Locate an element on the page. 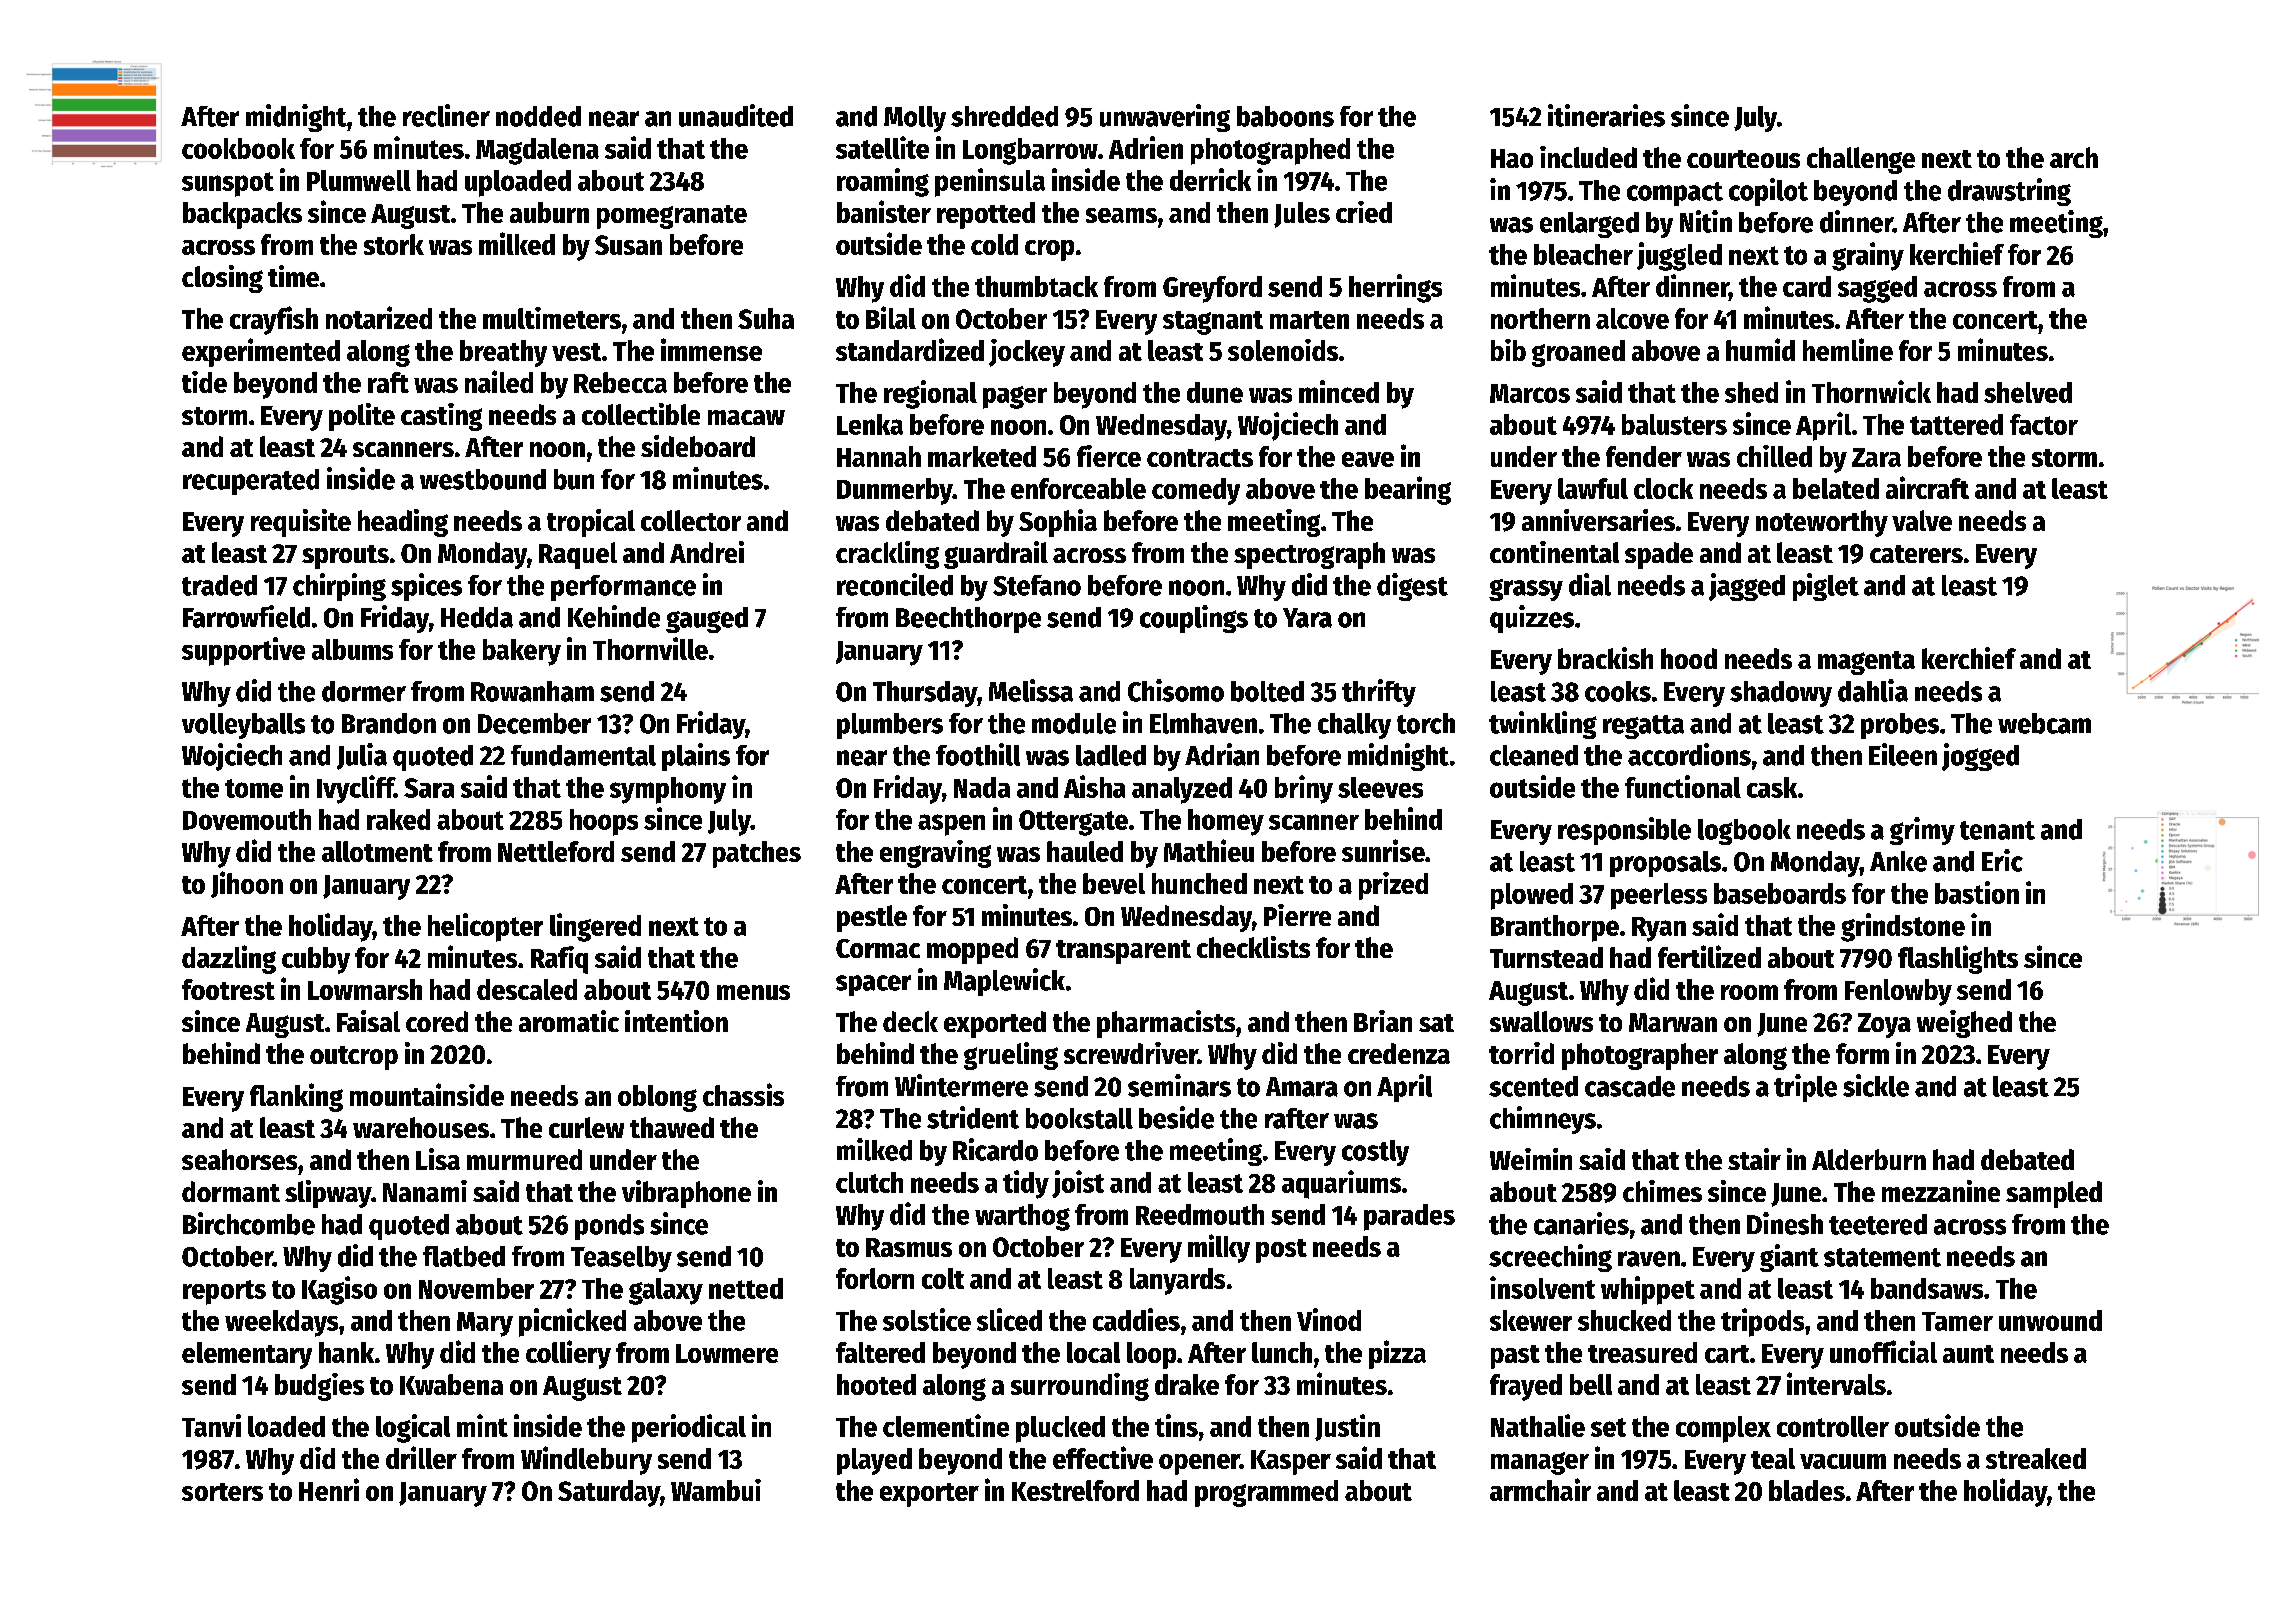 Image resolution: width=2292 pixels, height=1620 pixels. beside is located at coordinates (1176, 1117).
